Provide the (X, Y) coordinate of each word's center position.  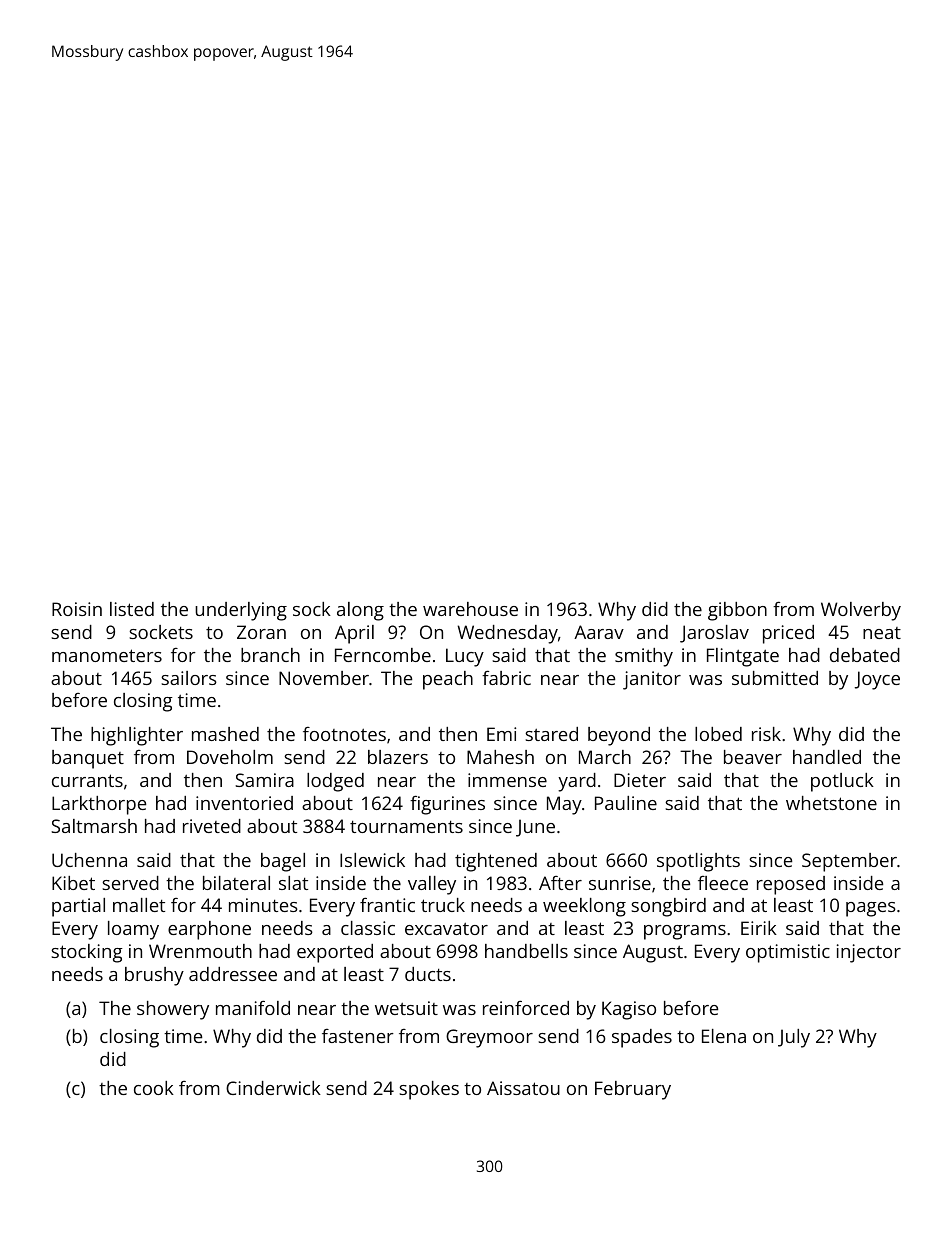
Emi (501, 734)
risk (766, 734)
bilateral (236, 883)
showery (173, 1010)
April (354, 634)
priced (788, 634)
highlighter (137, 736)
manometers (107, 655)
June (535, 828)
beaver (753, 757)
